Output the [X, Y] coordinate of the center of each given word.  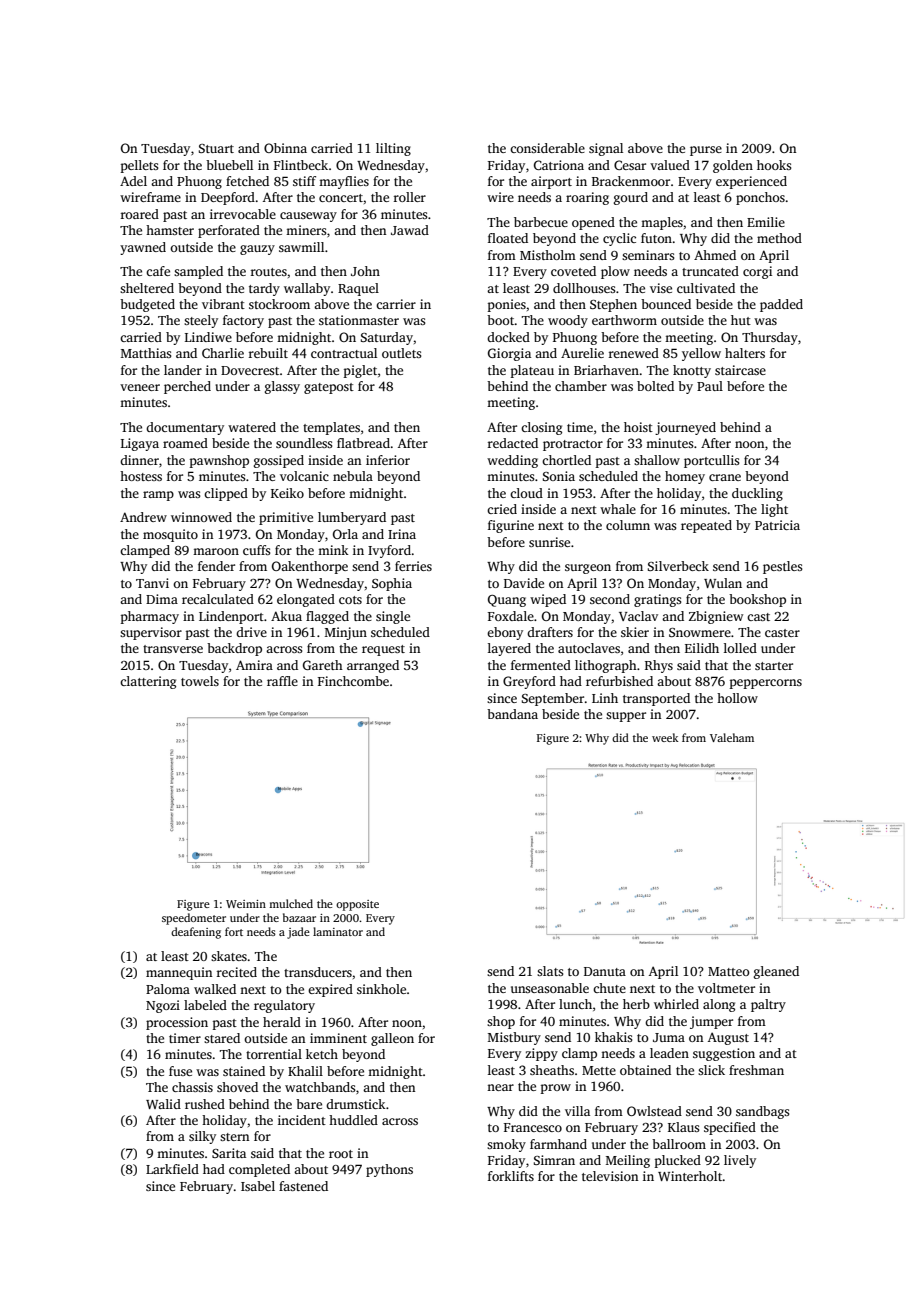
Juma [669, 1037]
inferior [388, 460]
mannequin [179, 973]
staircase [740, 370]
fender [216, 566]
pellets [140, 166]
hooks [774, 165]
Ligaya [140, 444]
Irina [402, 534]
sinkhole [381, 989]
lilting [393, 149]
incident [302, 1120]
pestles [783, 567]
